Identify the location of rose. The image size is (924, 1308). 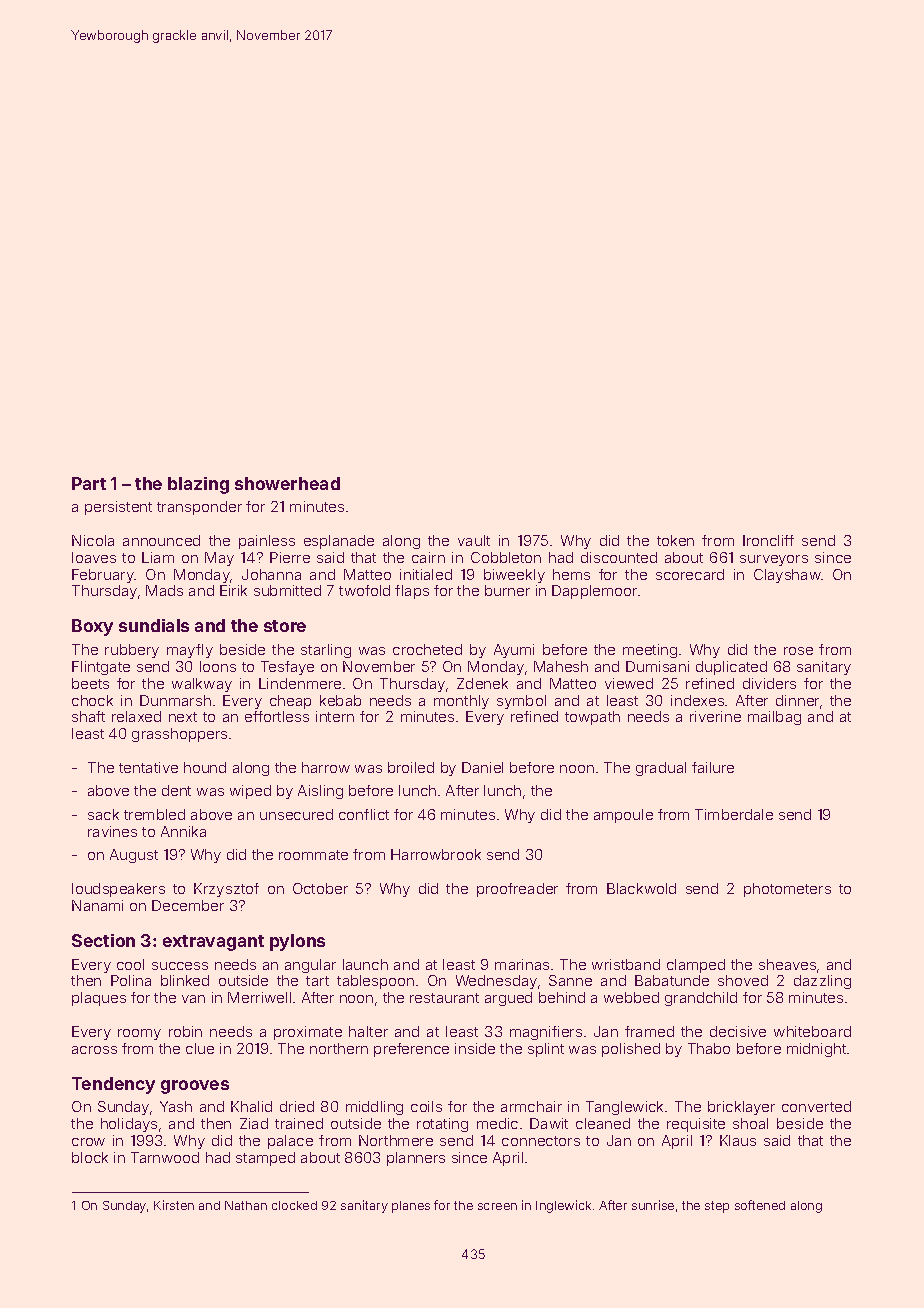
(798, 651).
